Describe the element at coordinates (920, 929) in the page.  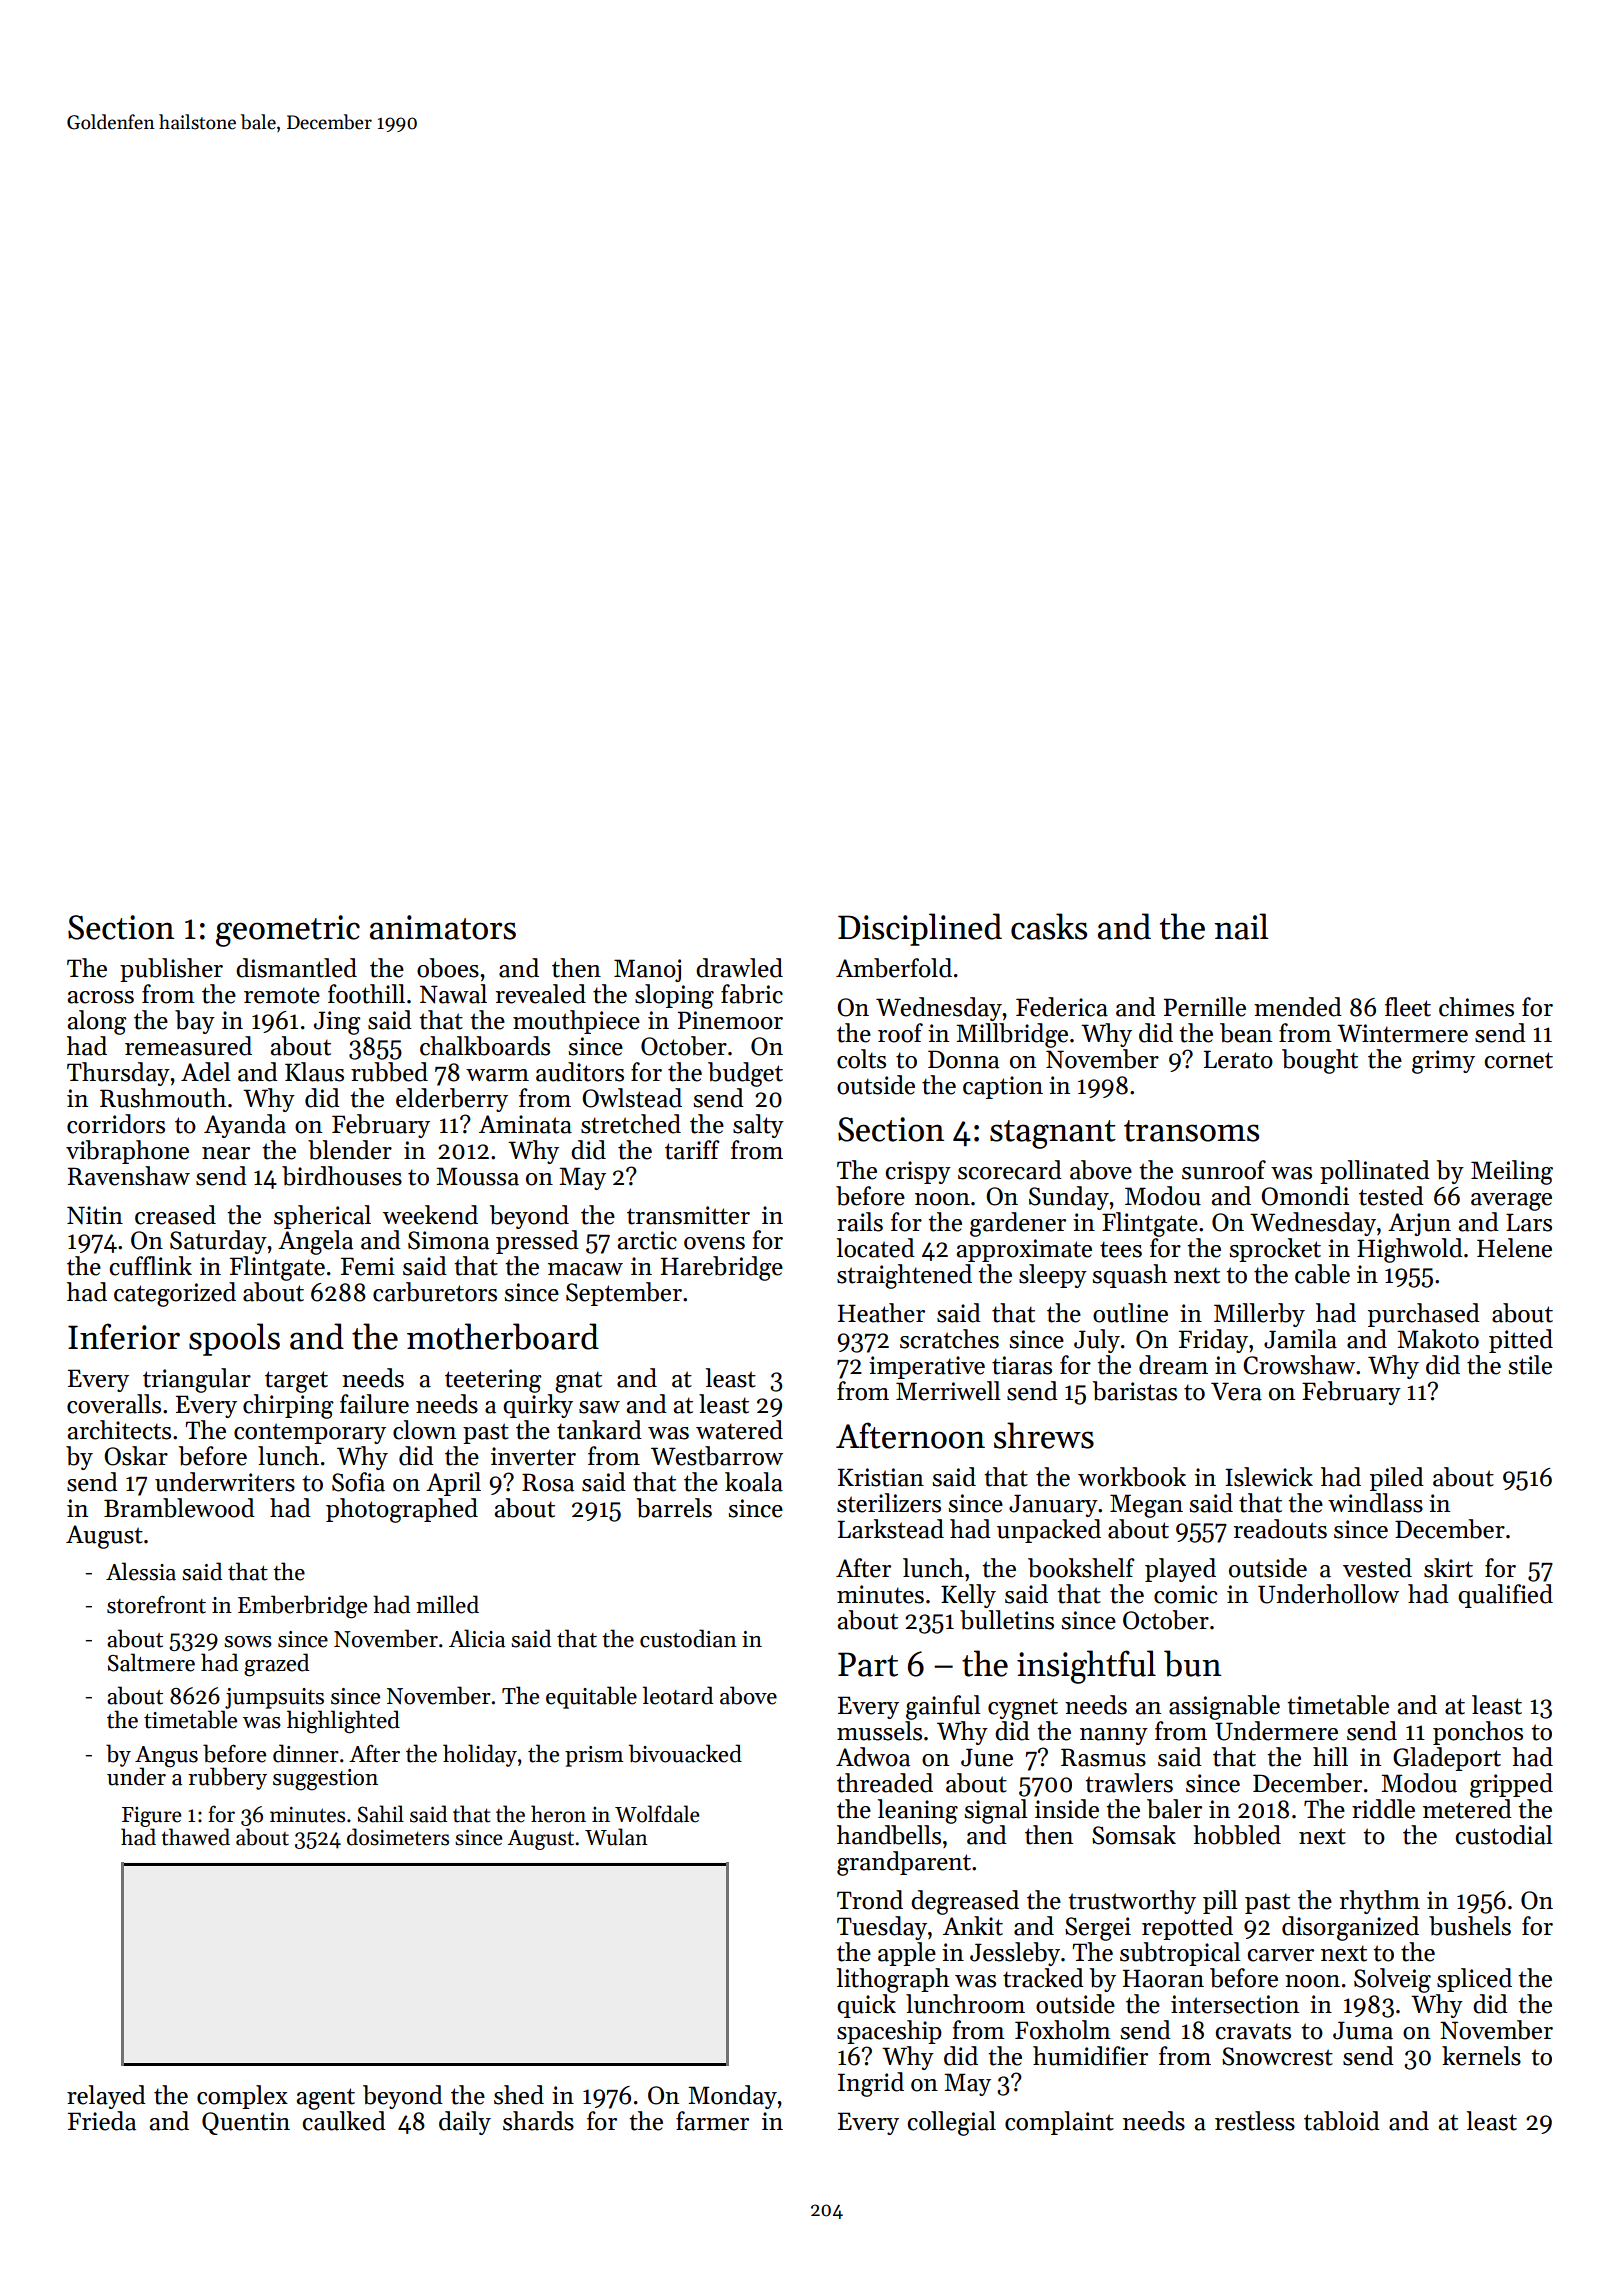
I see `Disciplined` at that location.
